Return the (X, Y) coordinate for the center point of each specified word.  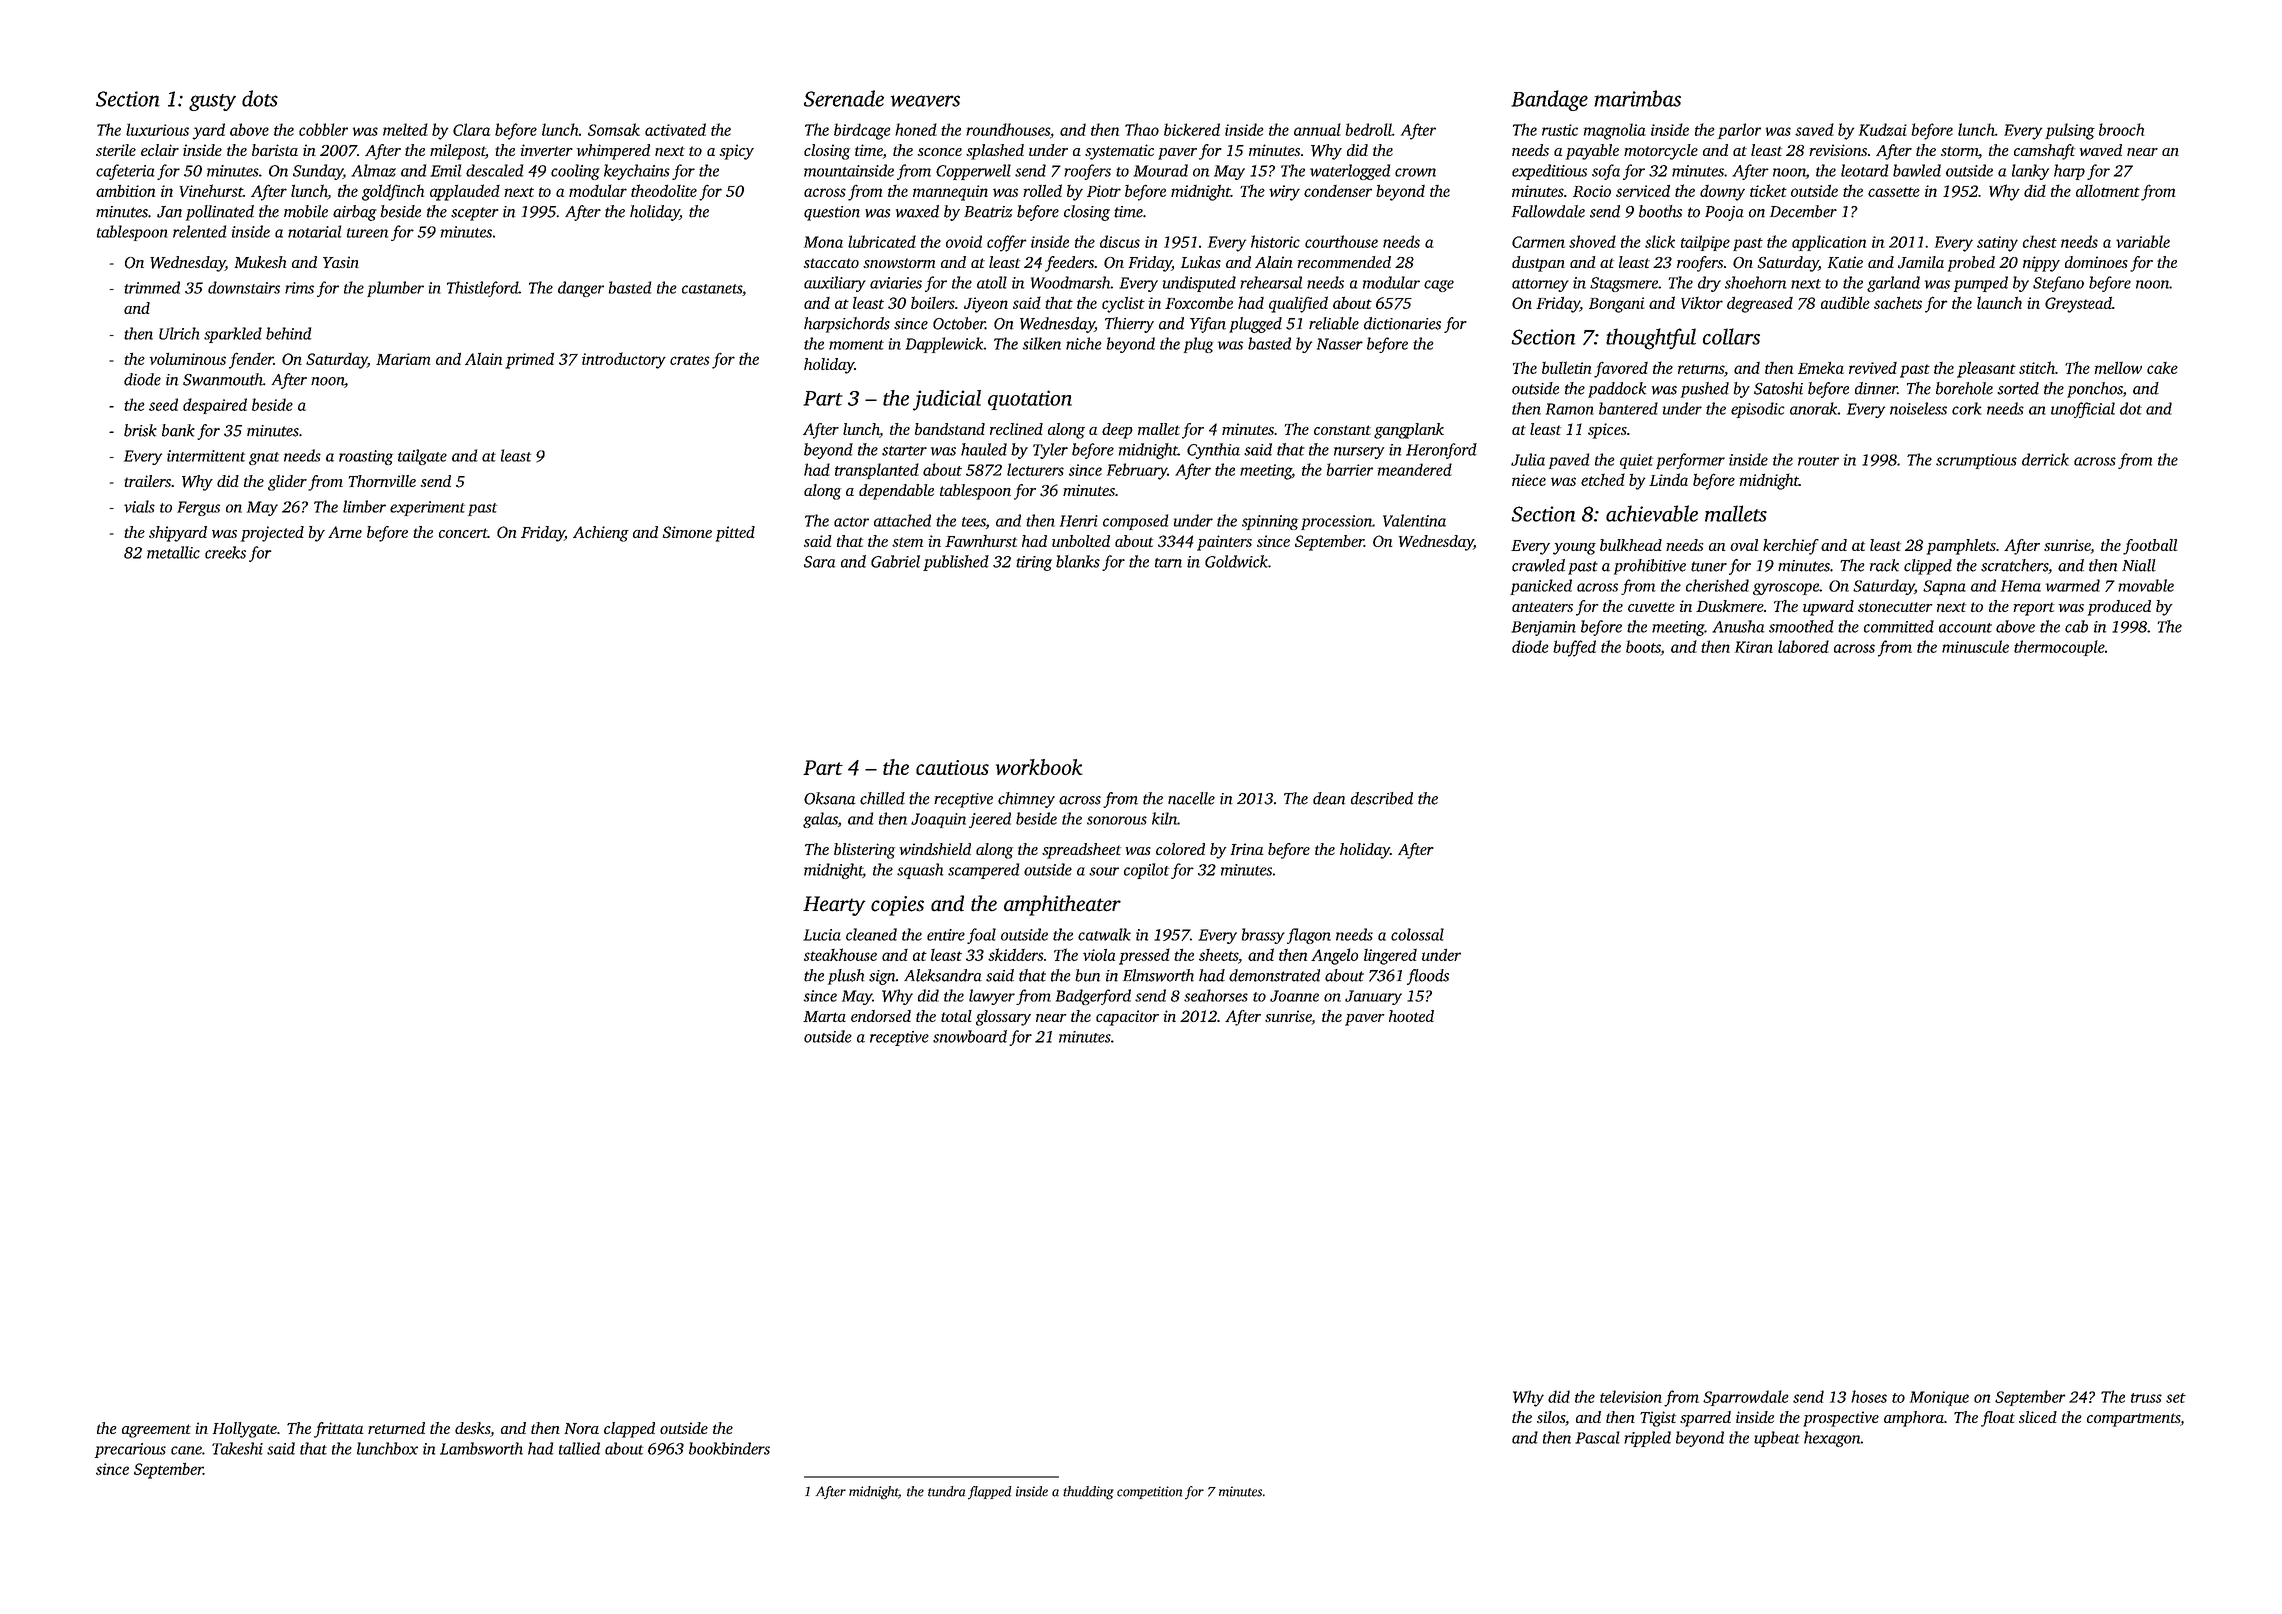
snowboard (970, 1036)
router (1818, 461)
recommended (1344, 262)
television (1631, 1396)
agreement (156, 1431)
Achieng (601, 534)
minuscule (1975, 646)
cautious (952, 767)
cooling (575, 172)
